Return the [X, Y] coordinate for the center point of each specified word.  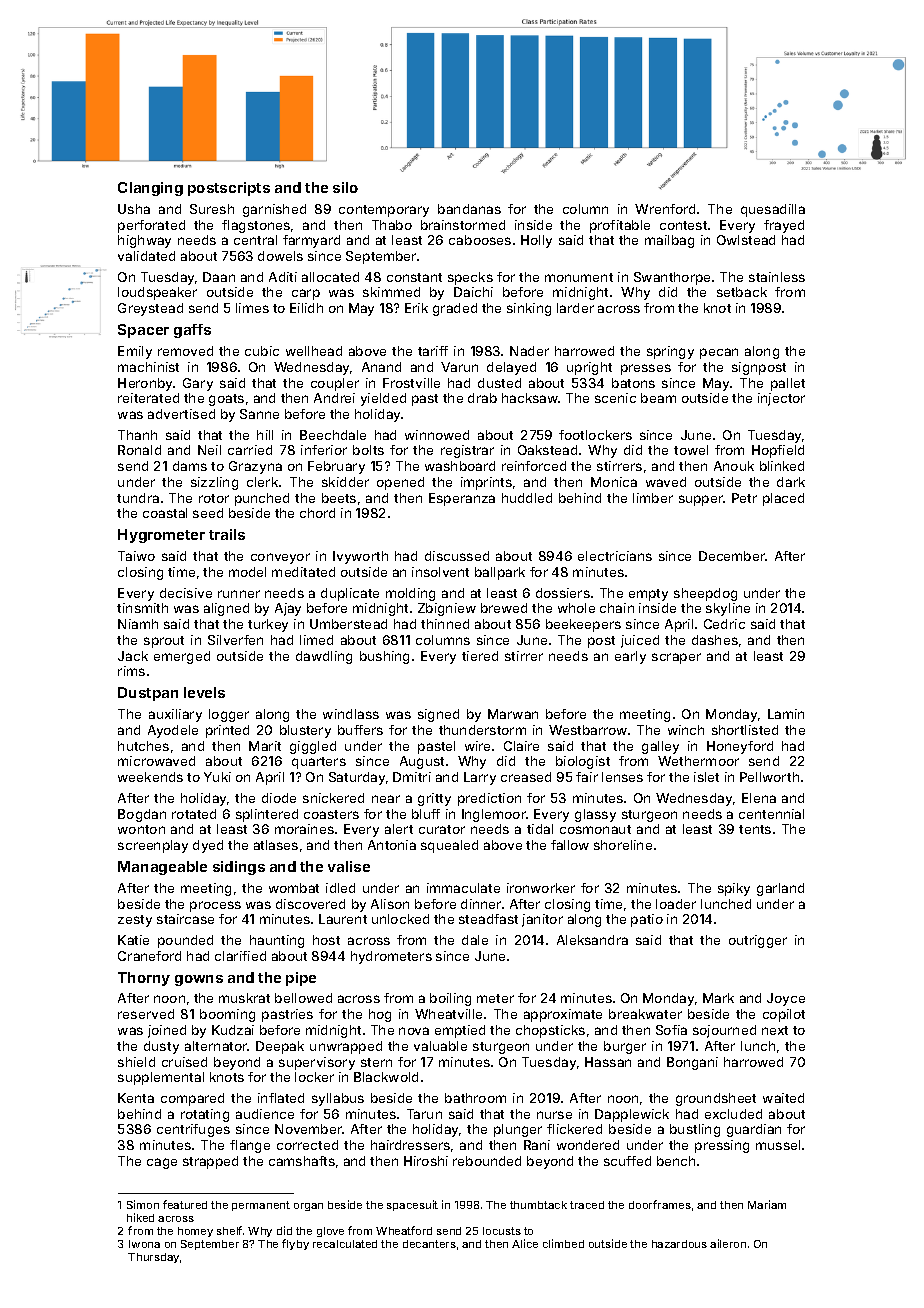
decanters [429, 1244]
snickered [333, 798]
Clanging [150, 189]
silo [345, 187]
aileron [728, 1243]
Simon [143, 1204]
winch [686, 730]
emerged [182, 657]
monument [579, 277]
